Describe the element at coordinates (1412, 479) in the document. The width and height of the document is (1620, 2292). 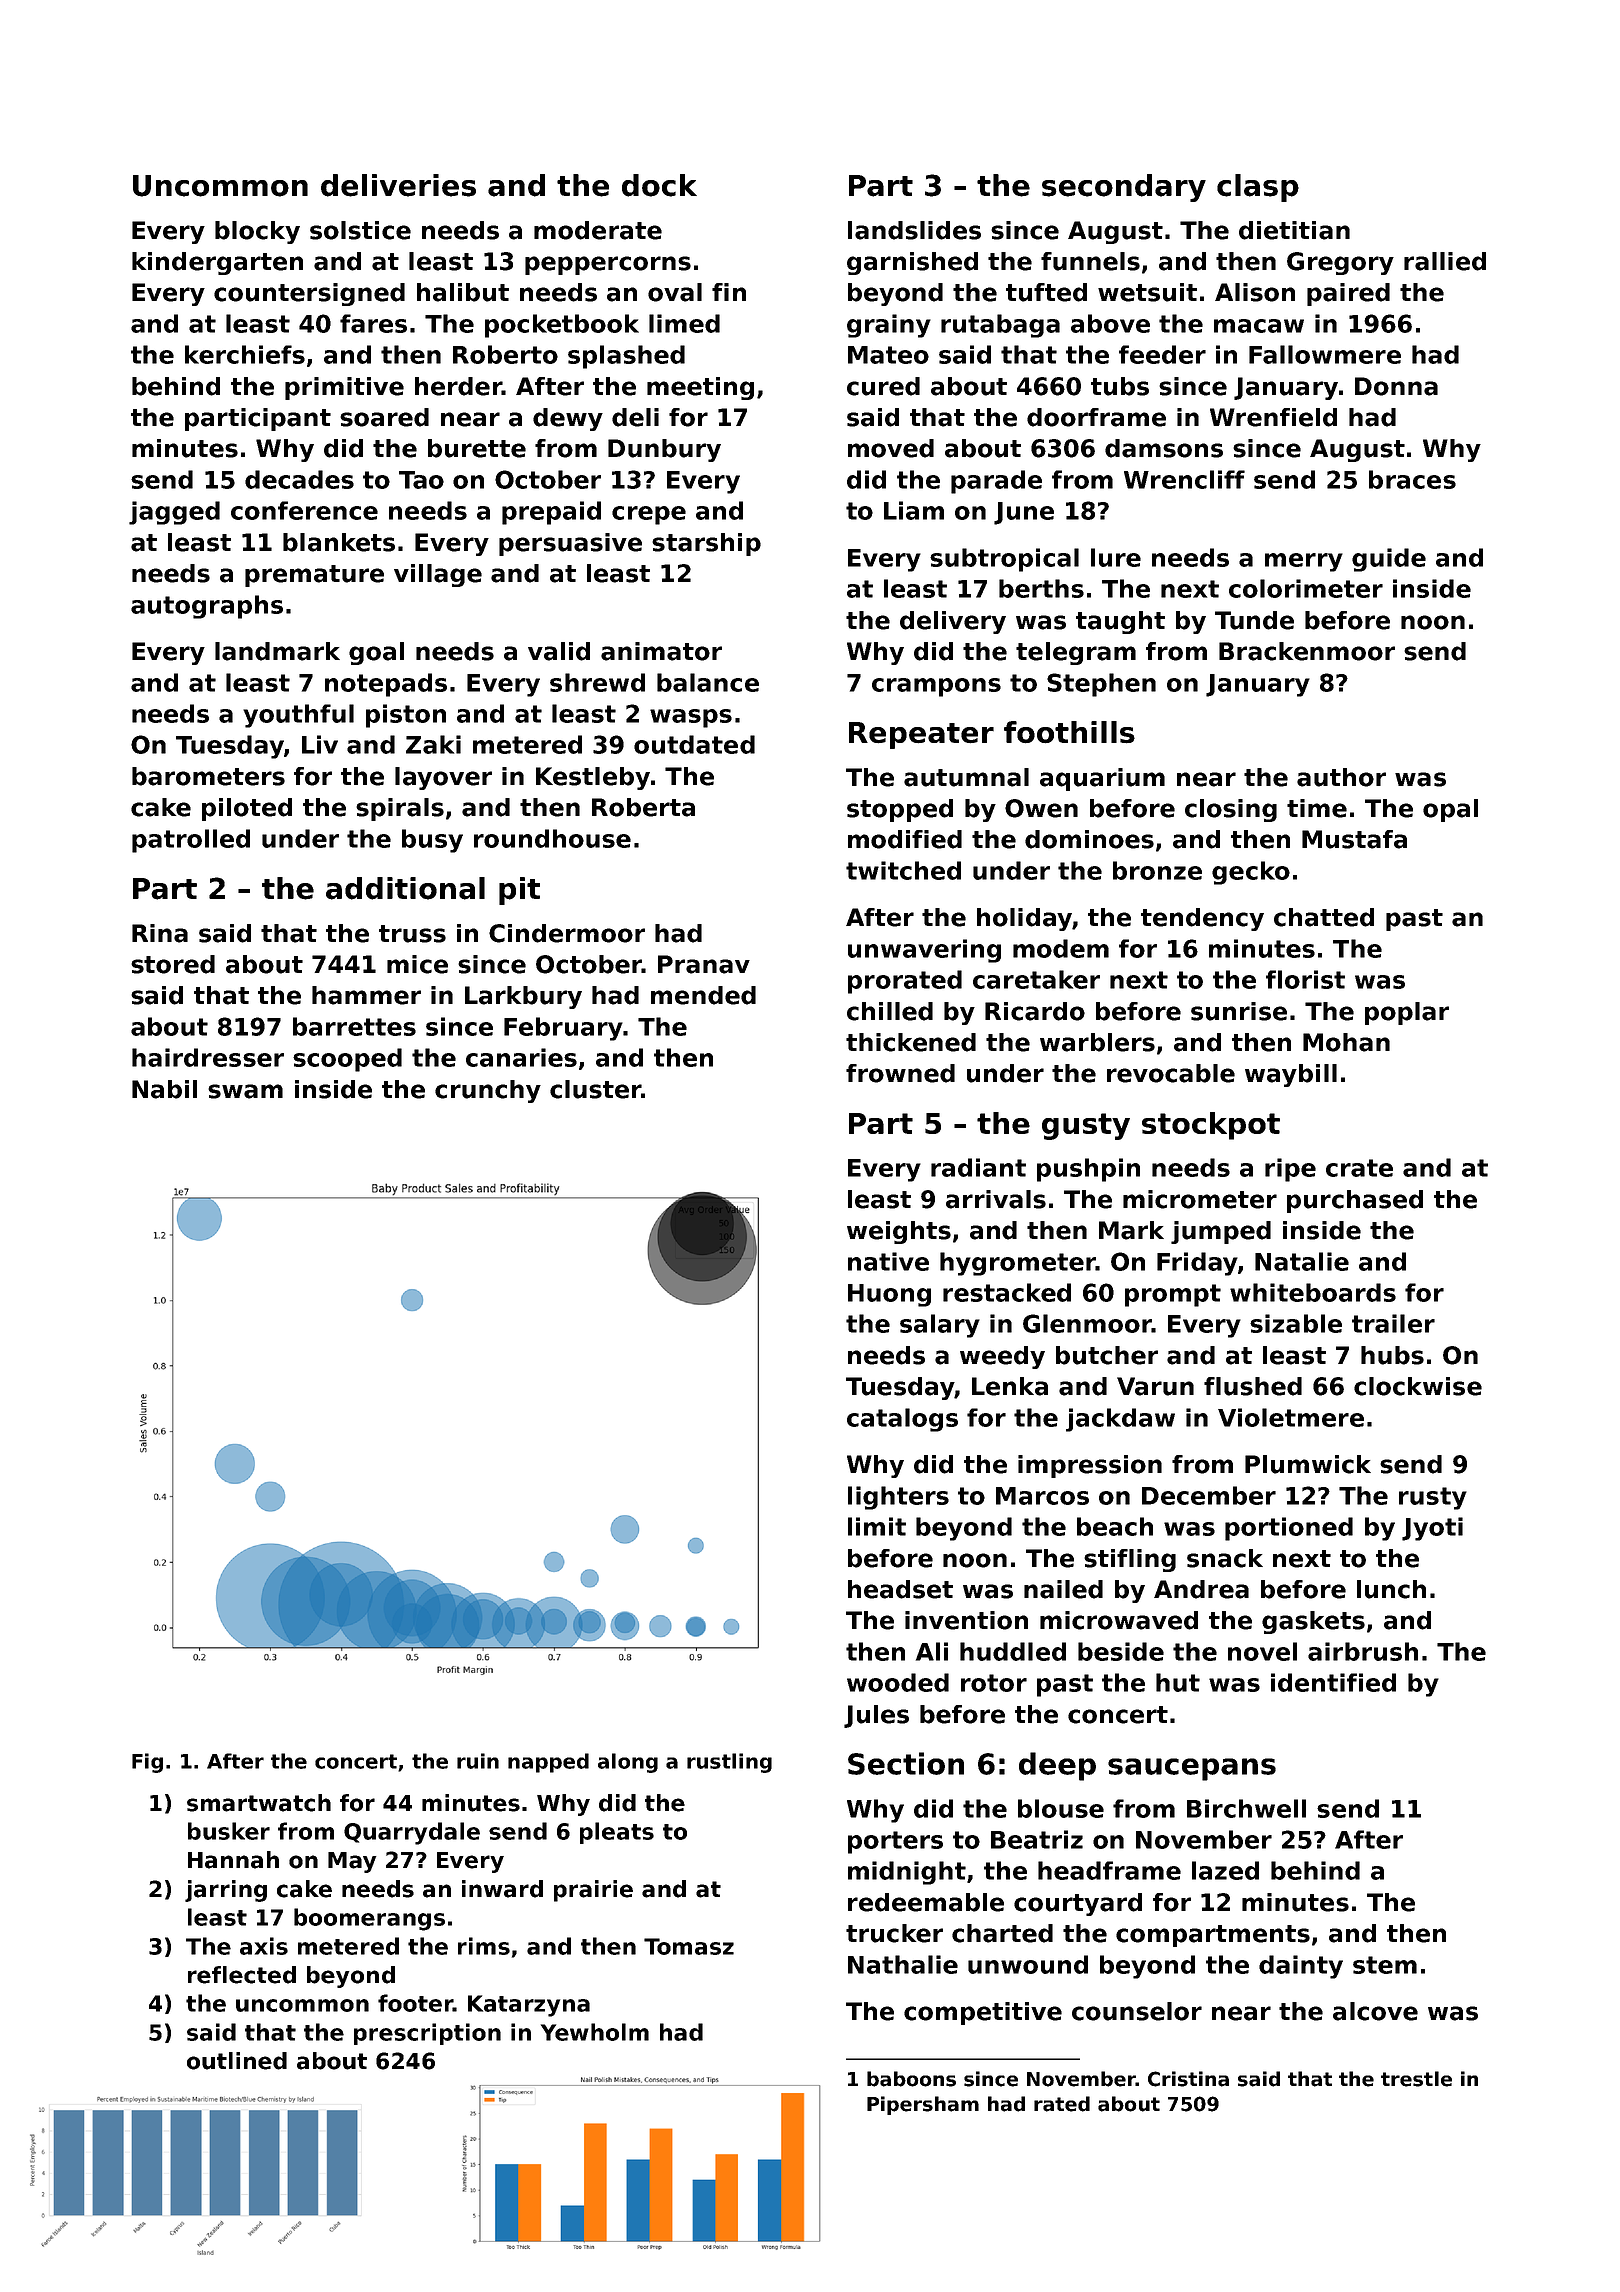
I see `braces` at that location.
